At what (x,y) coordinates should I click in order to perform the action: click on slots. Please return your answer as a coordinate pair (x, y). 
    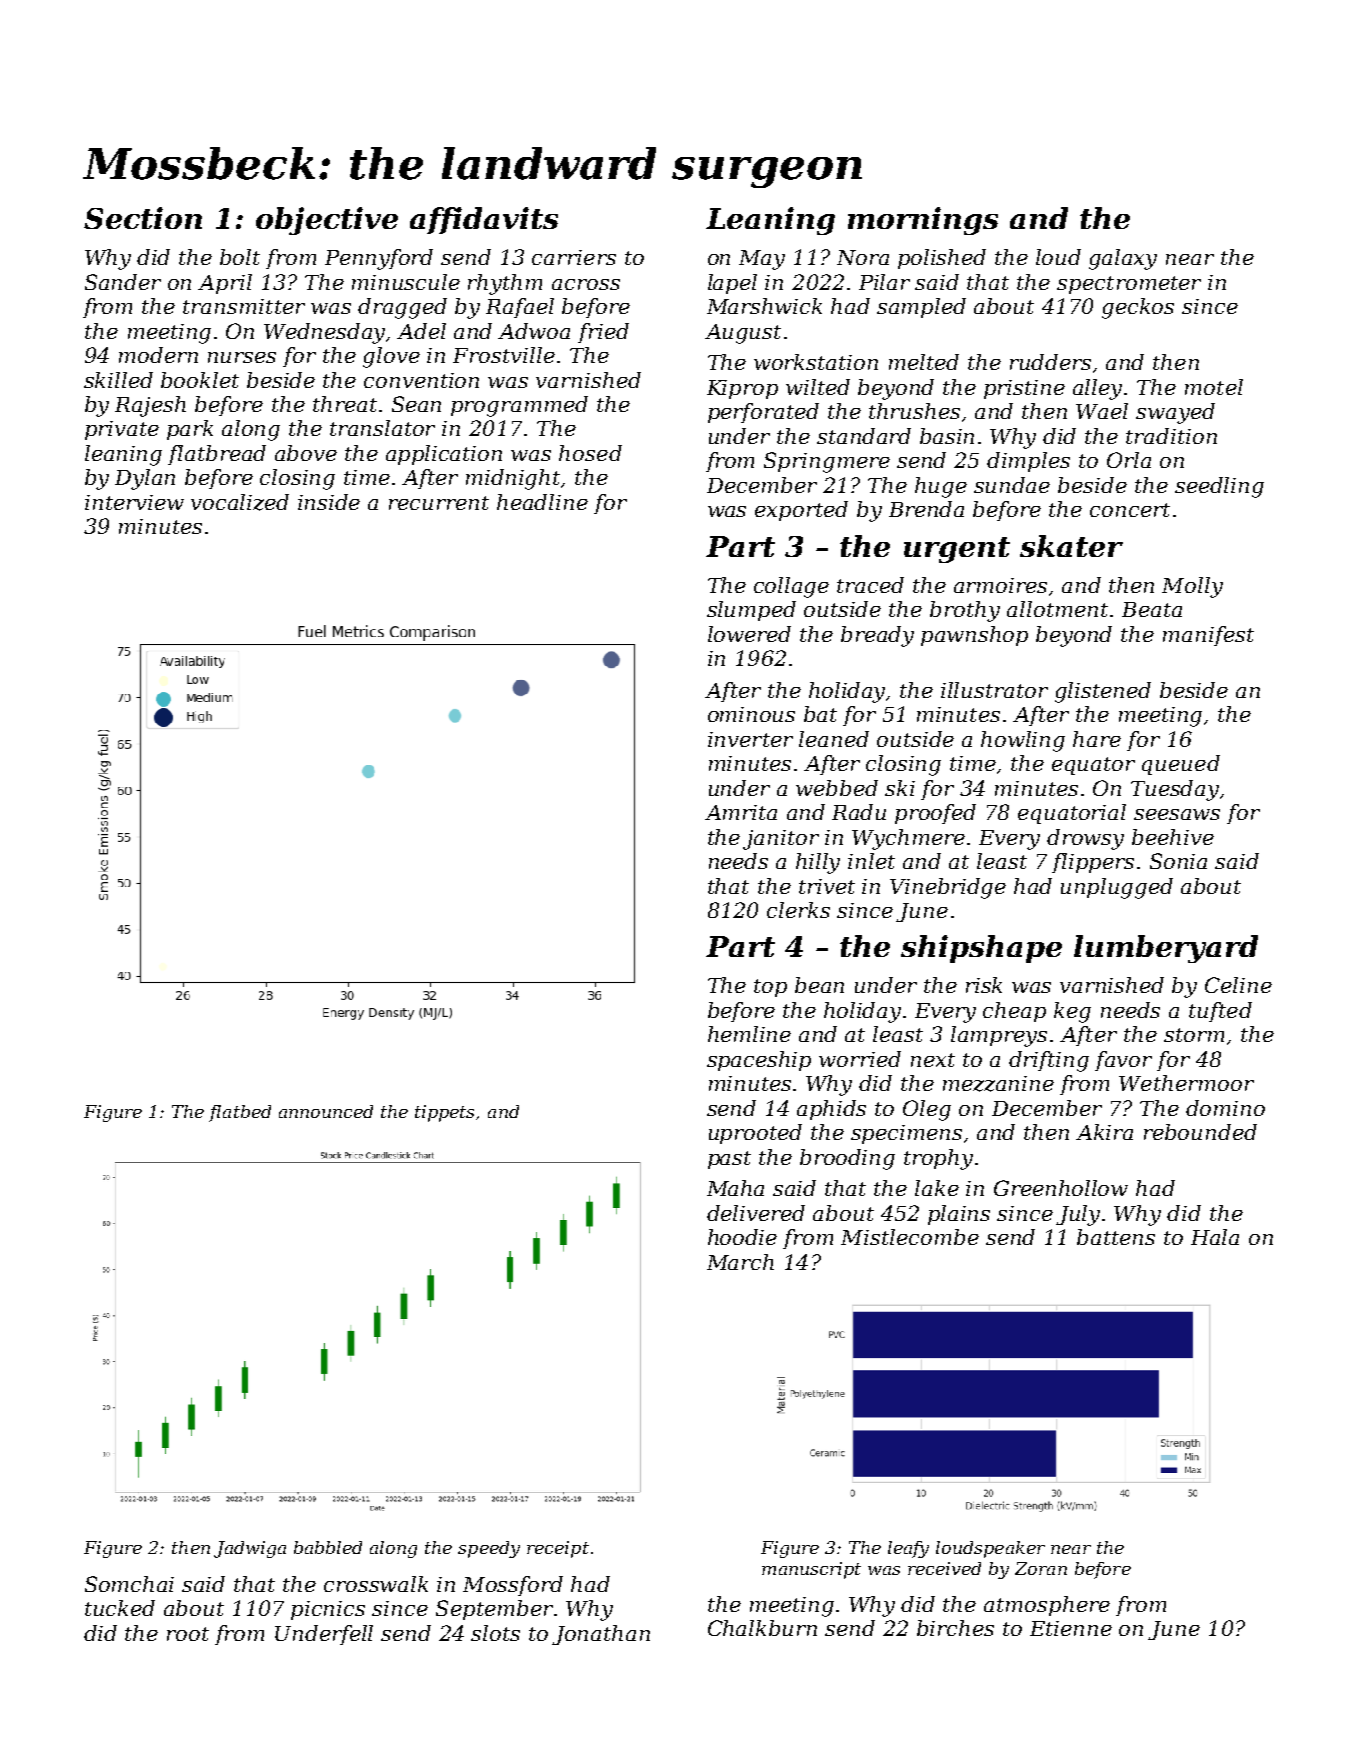
    Looking at the image, I should click on (495, 1633).
